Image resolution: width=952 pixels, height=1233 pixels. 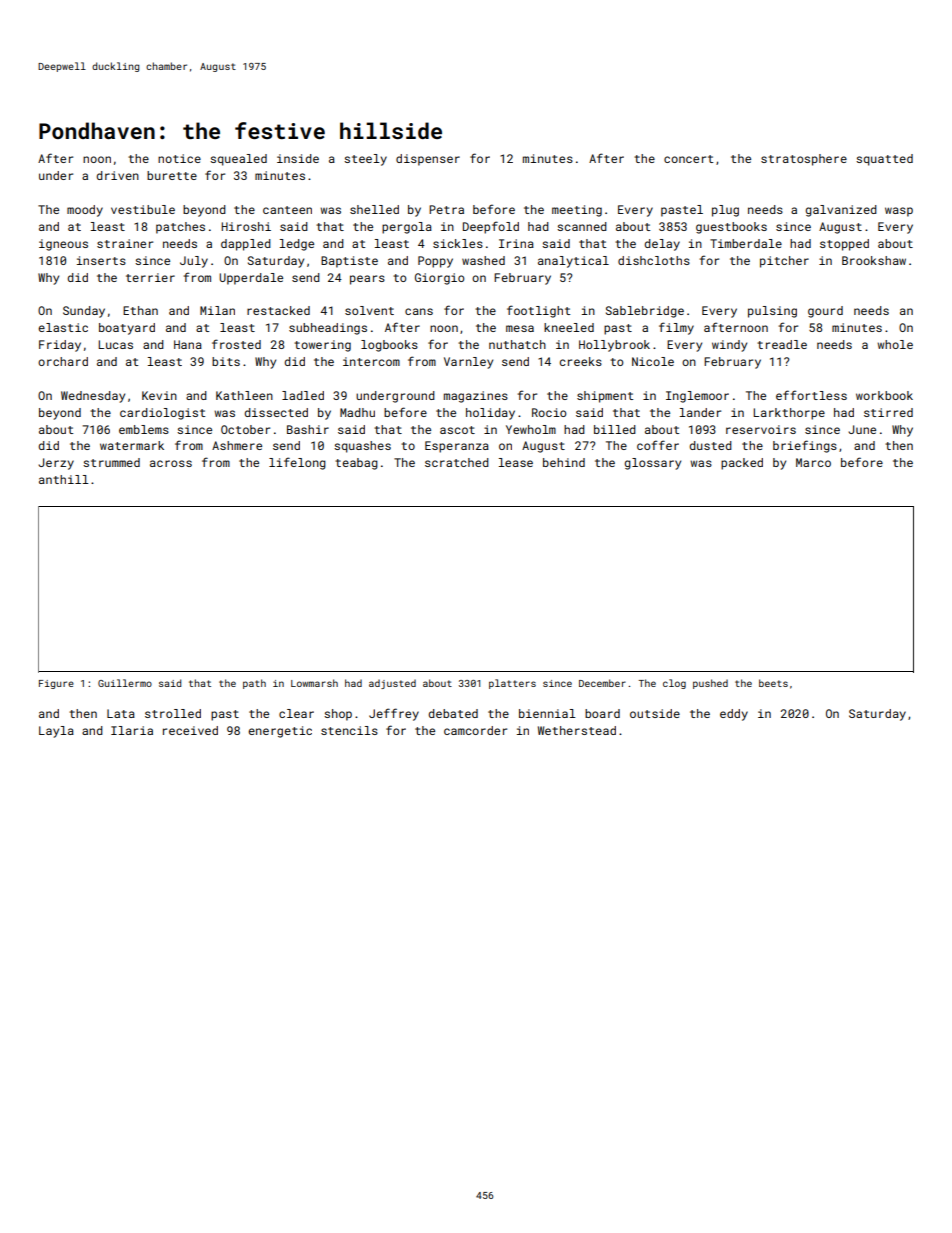 I want to click on stratosphere, so click(x=804, y=160).
